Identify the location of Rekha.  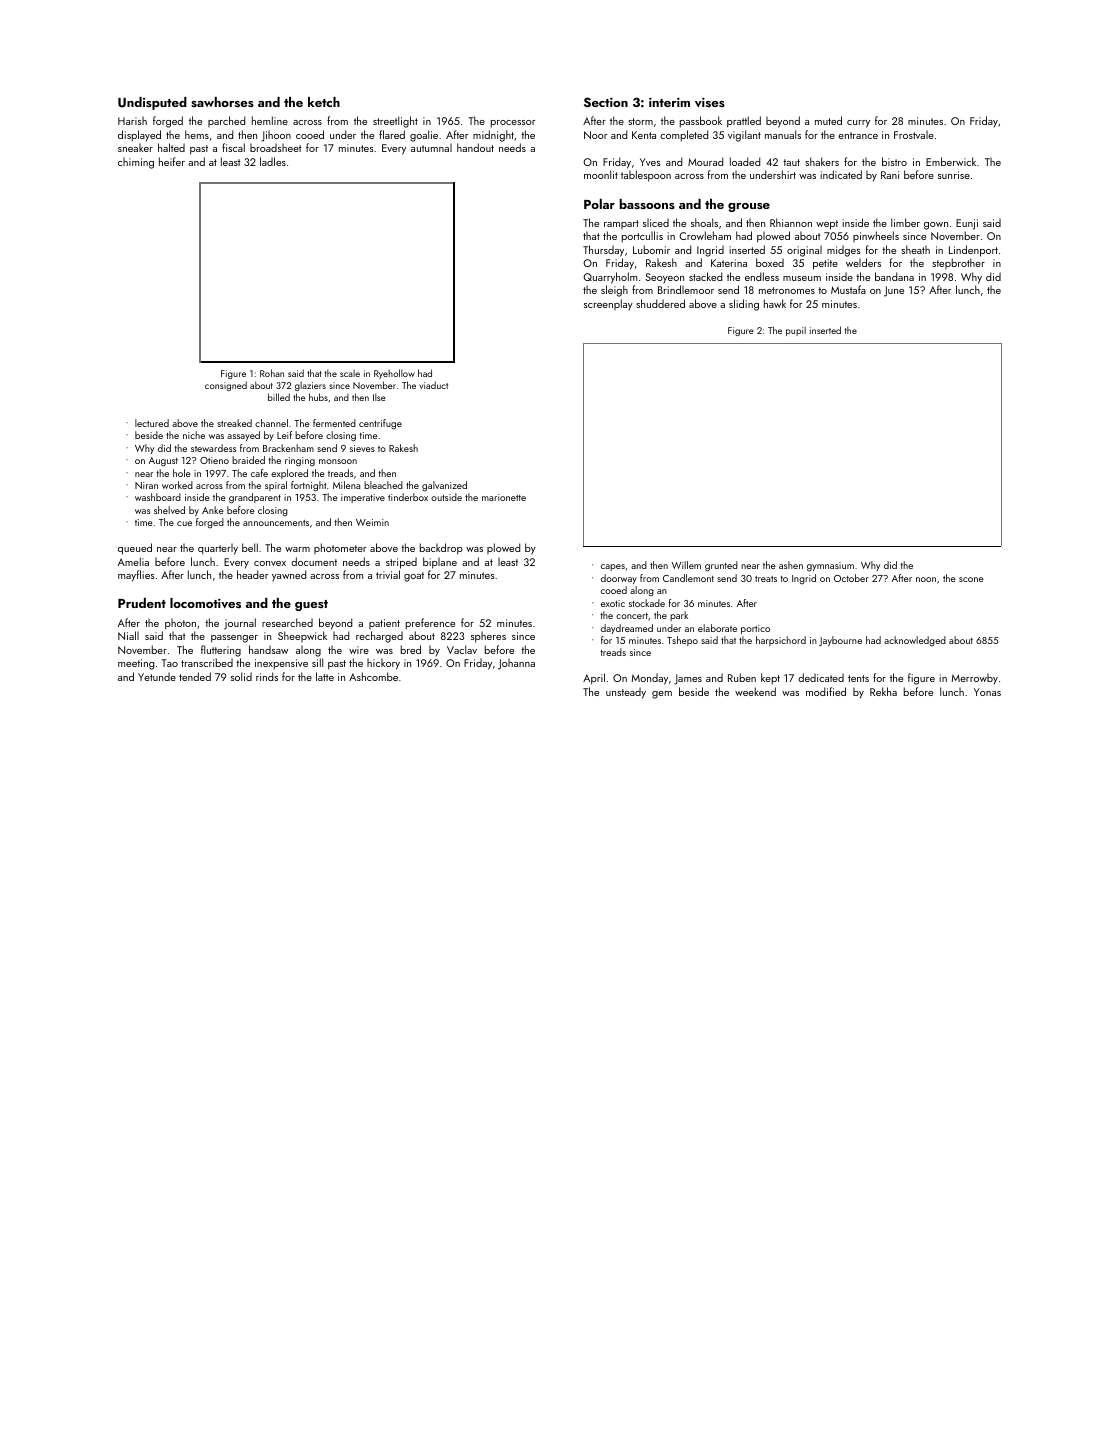
(883, 691).
